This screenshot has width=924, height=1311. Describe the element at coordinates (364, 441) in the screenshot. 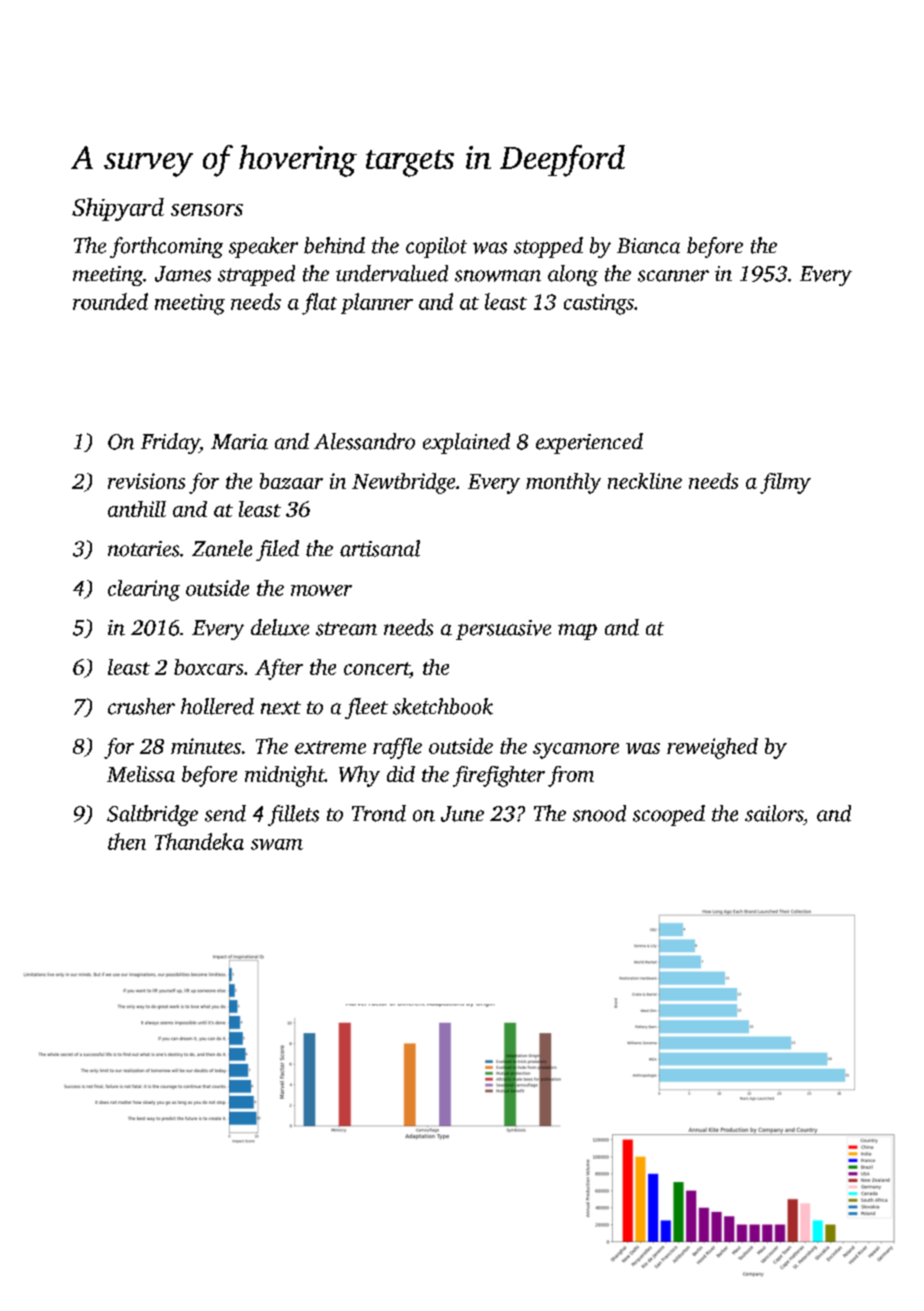

I see `Alessandro` at that location.
